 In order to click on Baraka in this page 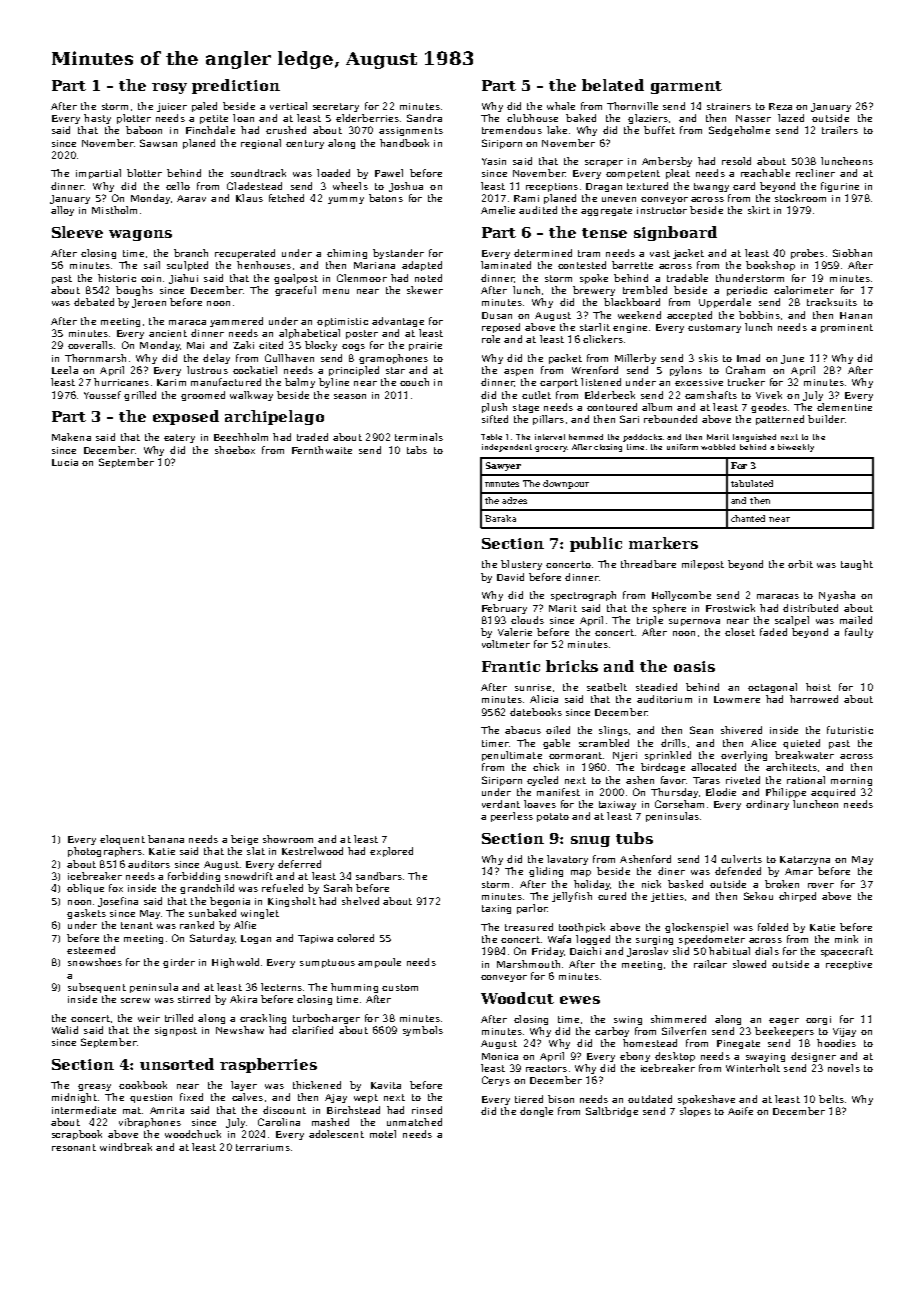, I will do `click(500, 518)`.
